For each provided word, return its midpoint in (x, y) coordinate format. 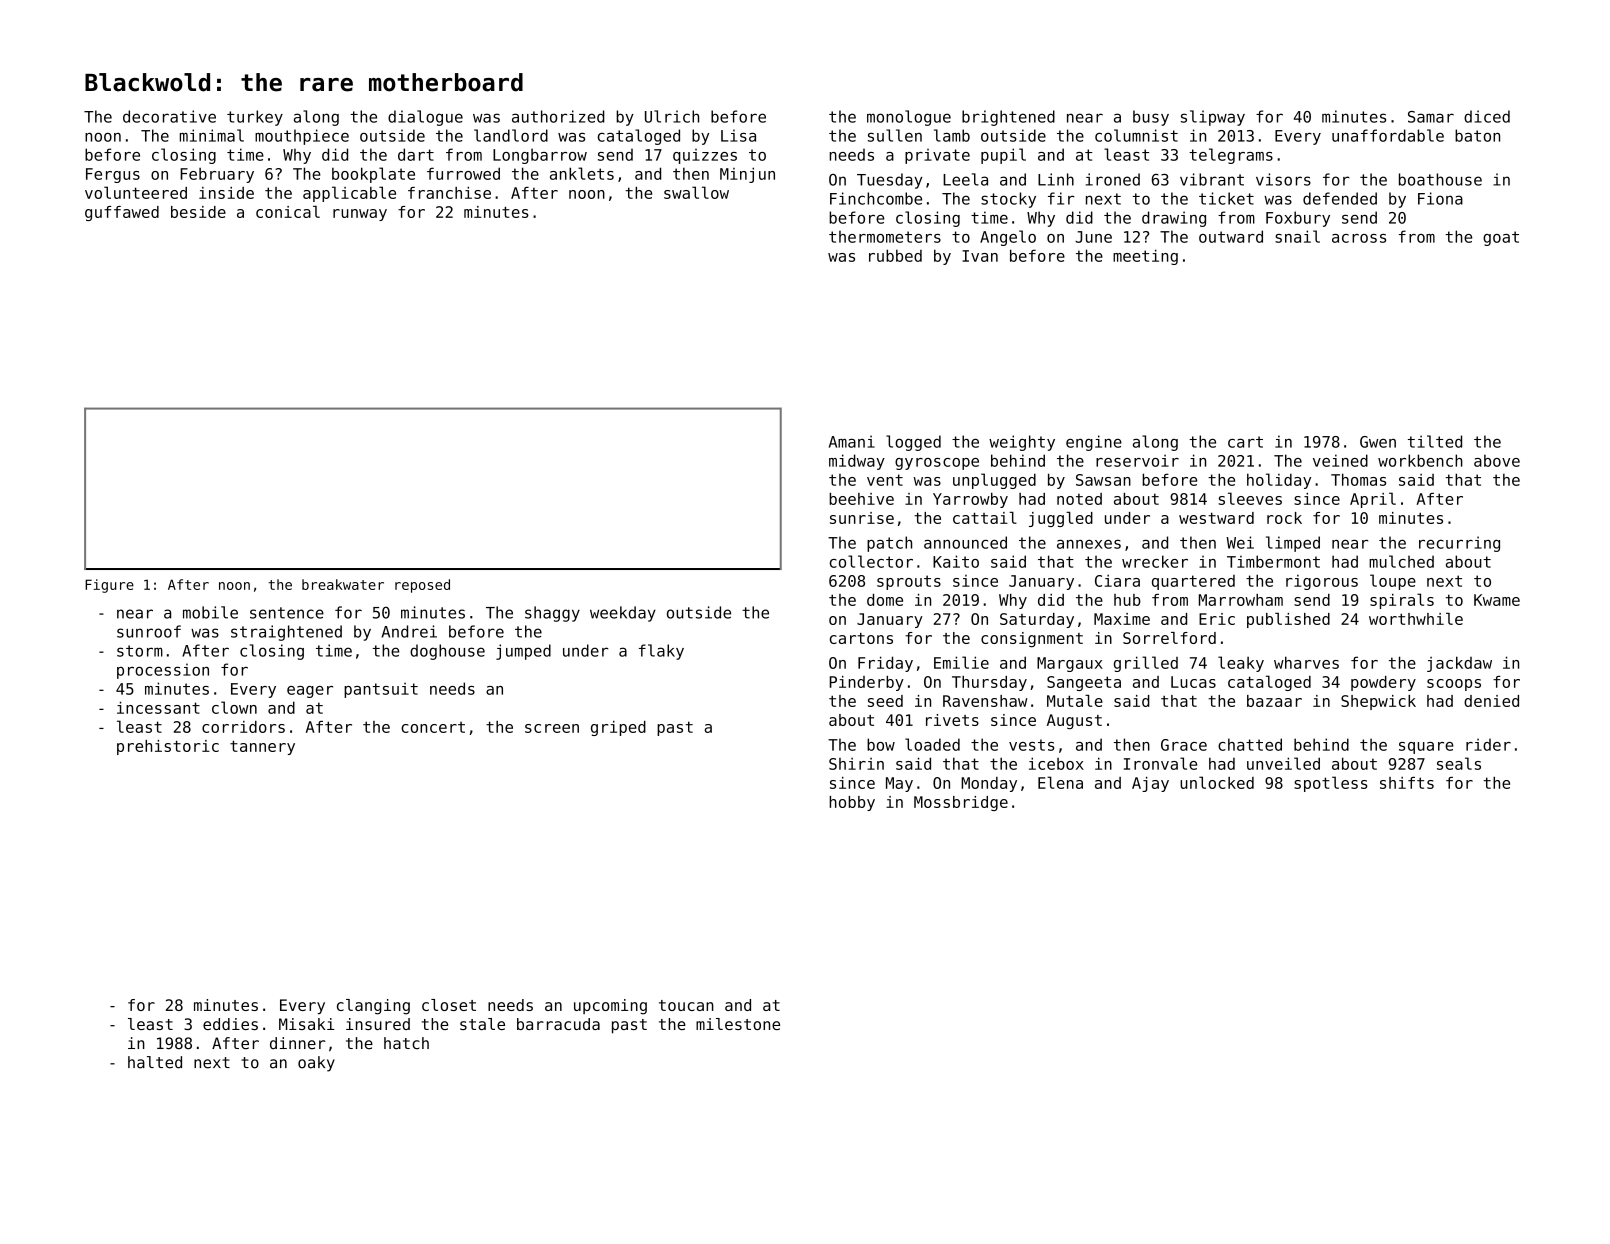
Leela (965, 179)
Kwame (1497, 600)
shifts (1407, 783)
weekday (623, 614)
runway (360, 215)
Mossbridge (961, 803)
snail (1297, 236)
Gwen (1378, 442)
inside (226, 193)
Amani (852, 441)
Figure (109, 586)
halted (155, 1062)
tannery (262, 747)
